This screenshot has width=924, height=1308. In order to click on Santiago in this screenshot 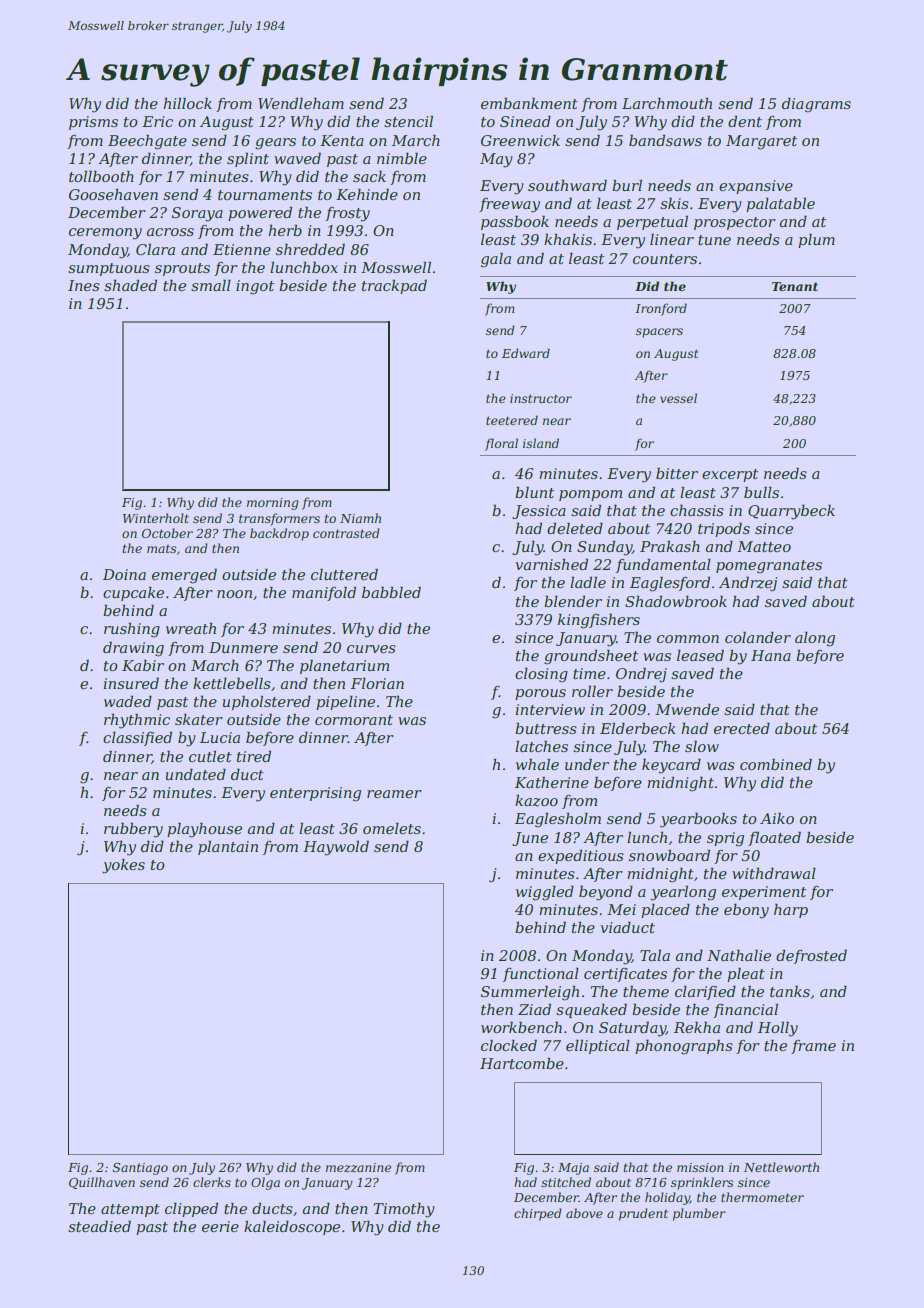, I will do `click(140, 1169)`.
